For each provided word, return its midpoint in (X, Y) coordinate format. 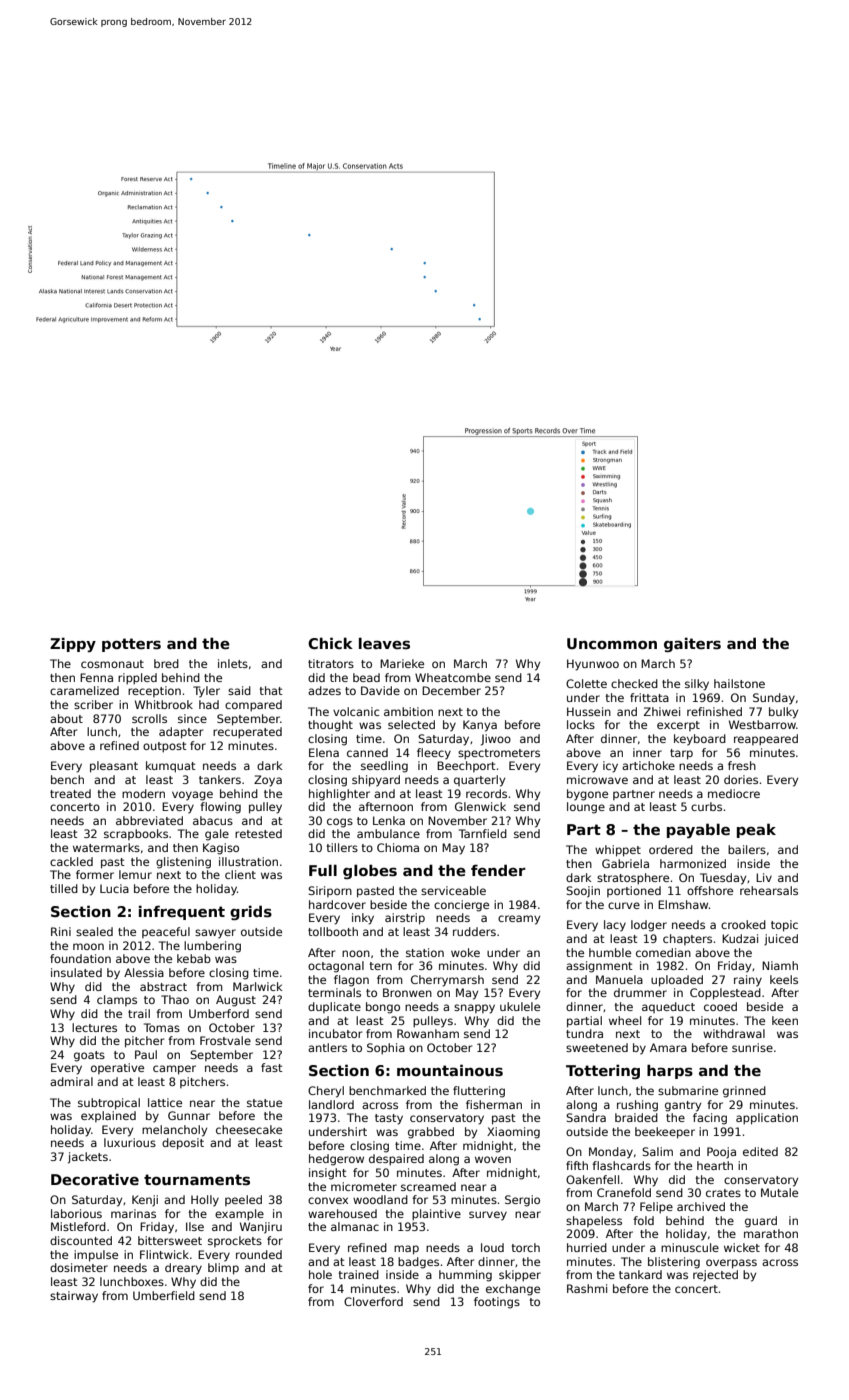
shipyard (376, 781)
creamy (519, 920)
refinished (714, 711)
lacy (615, 926)
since (192, 718)
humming (465, 1276)
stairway (74, 1297)
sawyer (215, 934)
